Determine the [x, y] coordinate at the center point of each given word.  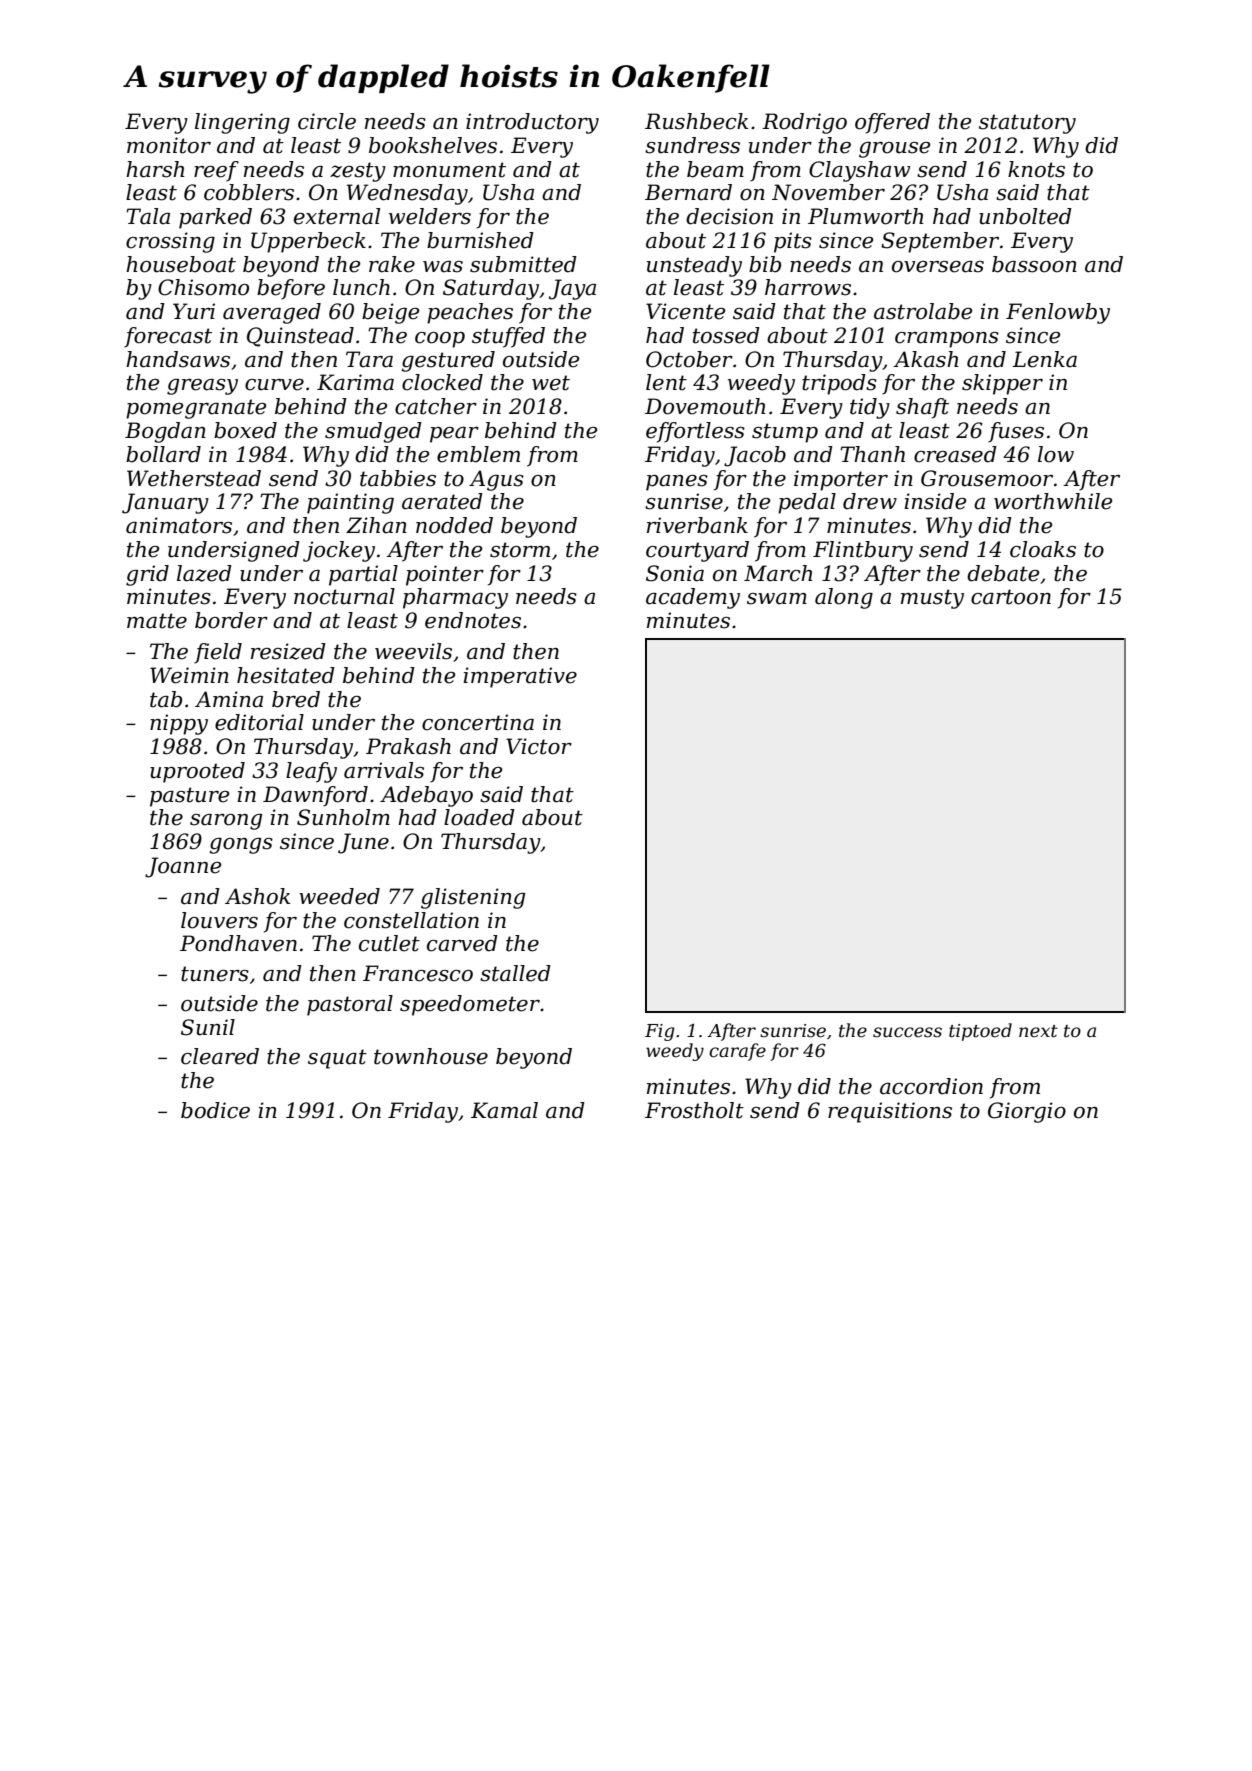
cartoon [1011, 597]
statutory [1027, 124]
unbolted [1025, 216]
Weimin [189, 675]
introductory [532, 123]
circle [327, 121]
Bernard [688, 192]
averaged [272, 313]
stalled [515, 973]
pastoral [350, 1005]
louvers [219, 920]
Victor [539, 746]
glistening [473, 898]
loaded [479, 817]
